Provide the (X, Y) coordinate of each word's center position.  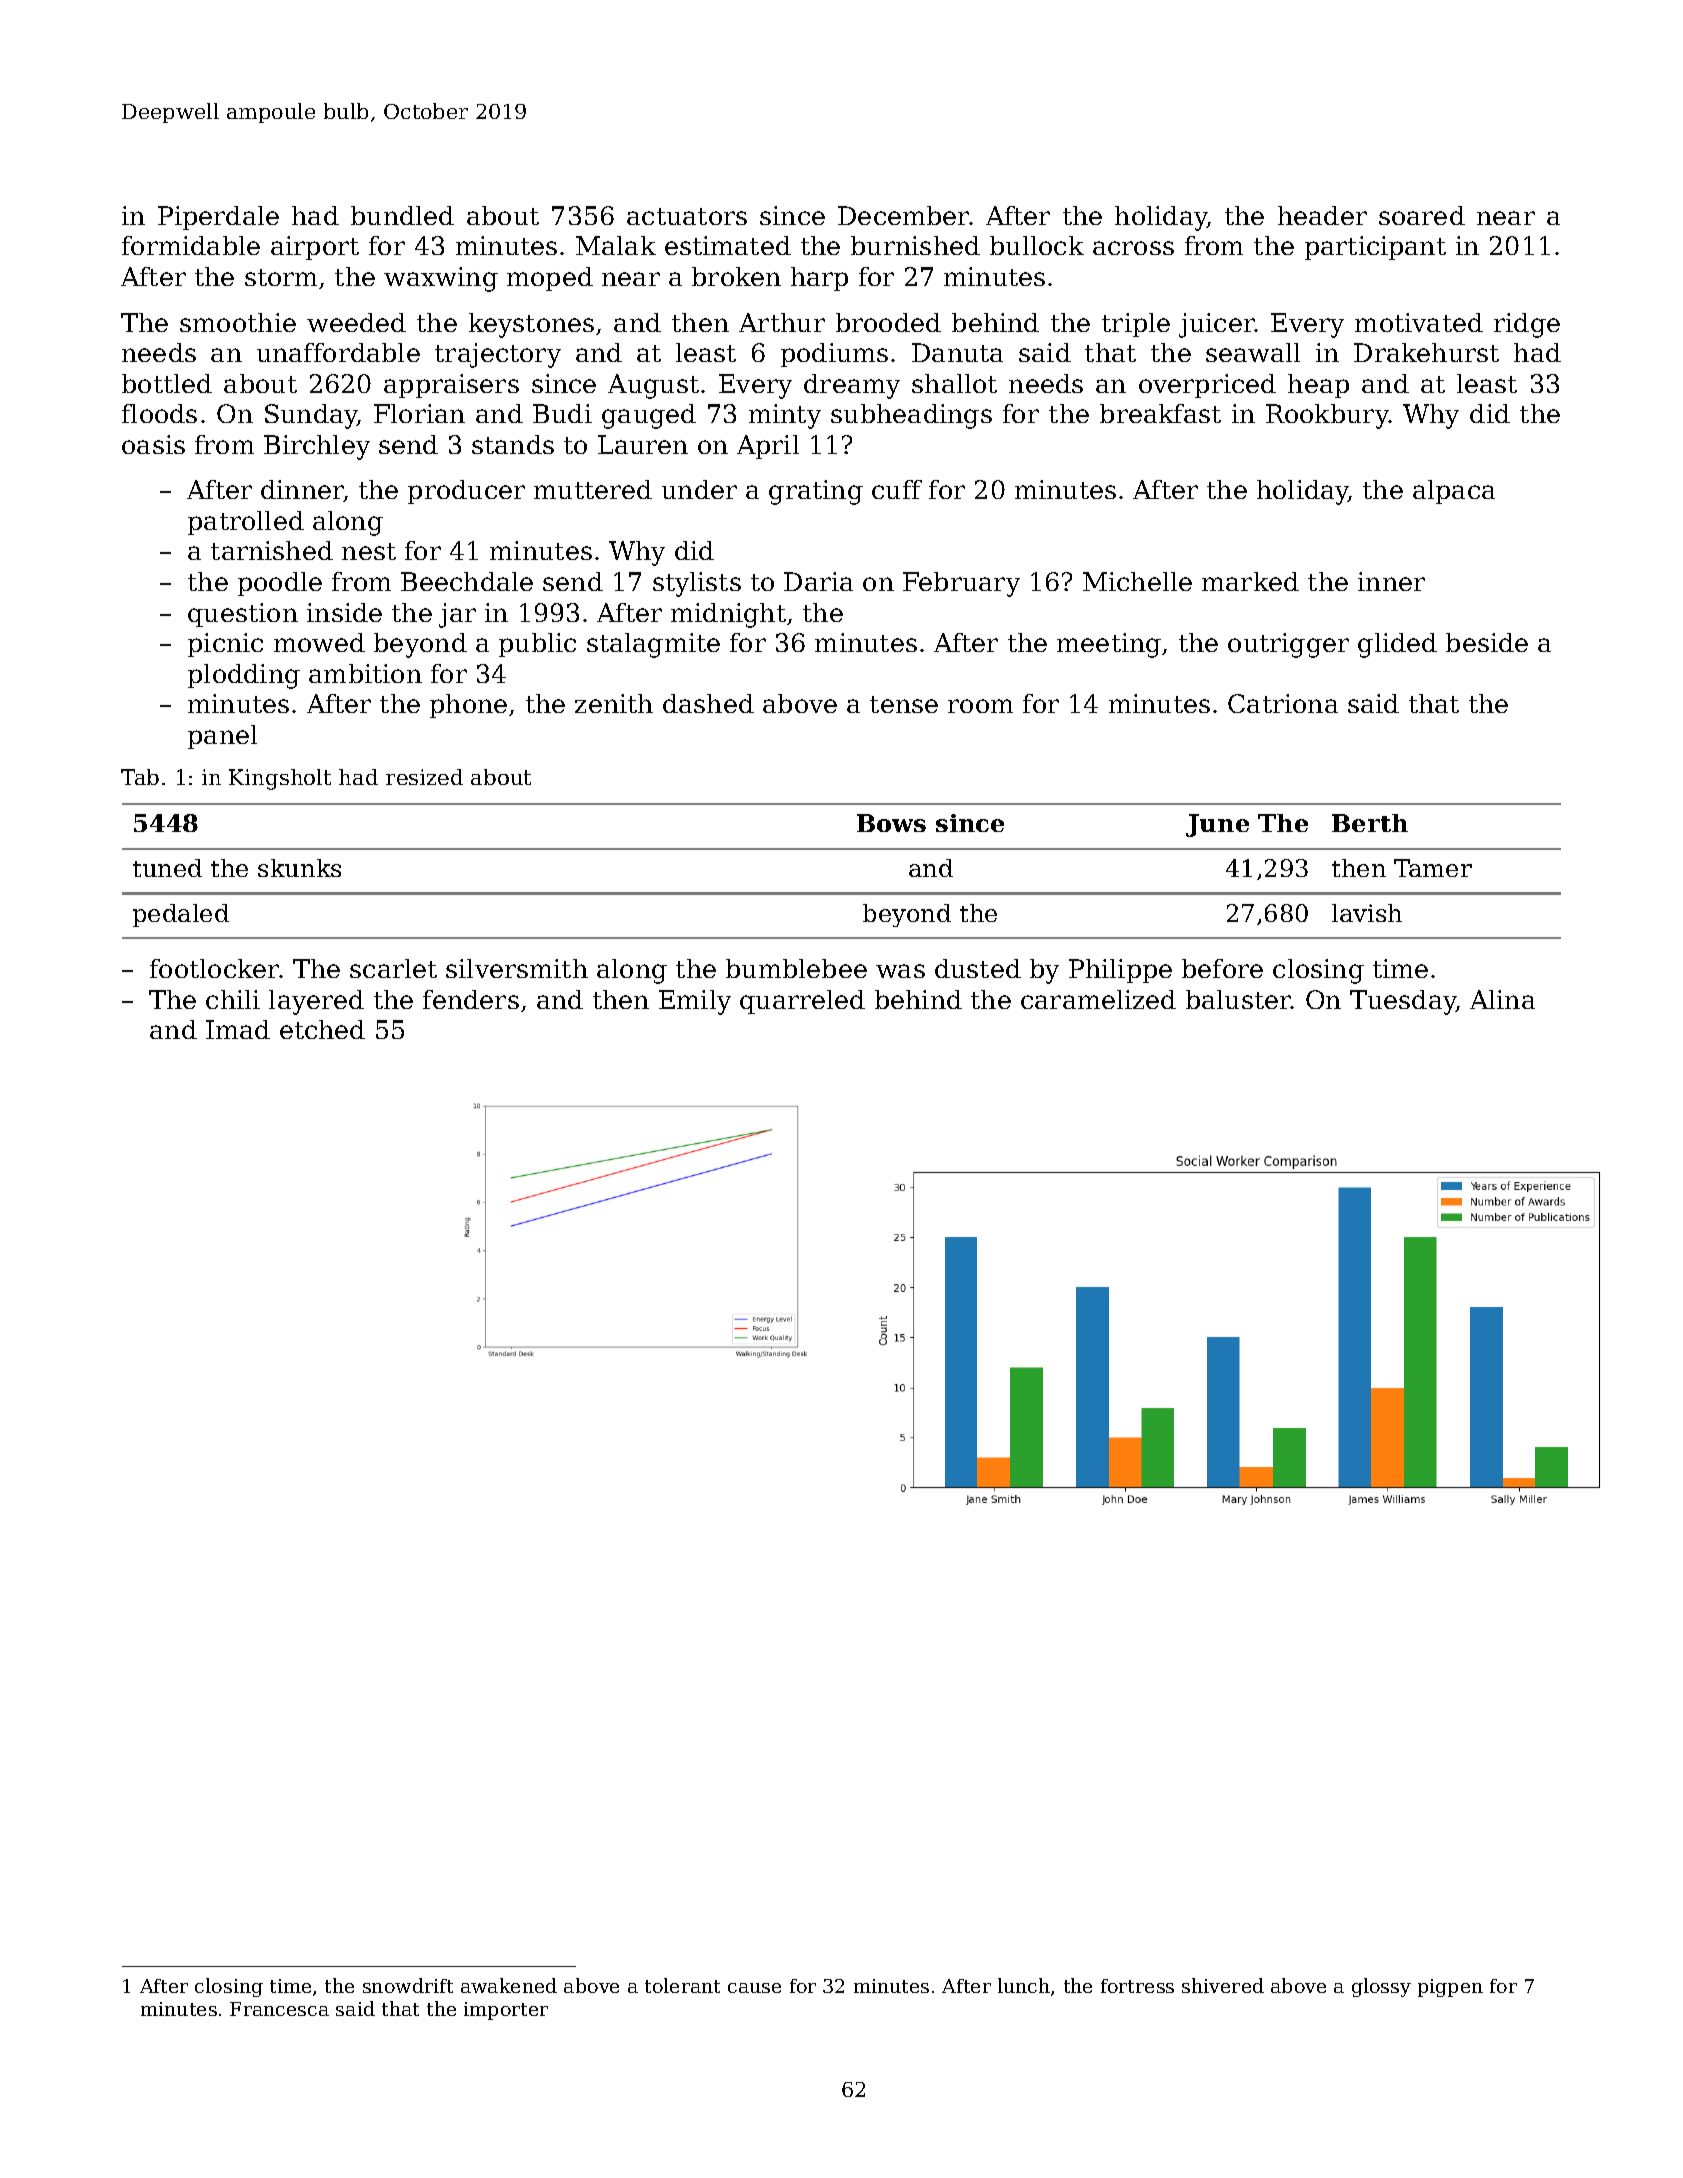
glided (1397, 645)
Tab (140, 777)
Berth (1370, 823)
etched (322, 1029)
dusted (978, 968)
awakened (509, 1985)
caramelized (1098, 999)
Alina (1502, 999)
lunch (1024, 1985)
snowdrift (408, 1985)
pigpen (1450, 1988)
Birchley (317, 447)
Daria (818, 581)
